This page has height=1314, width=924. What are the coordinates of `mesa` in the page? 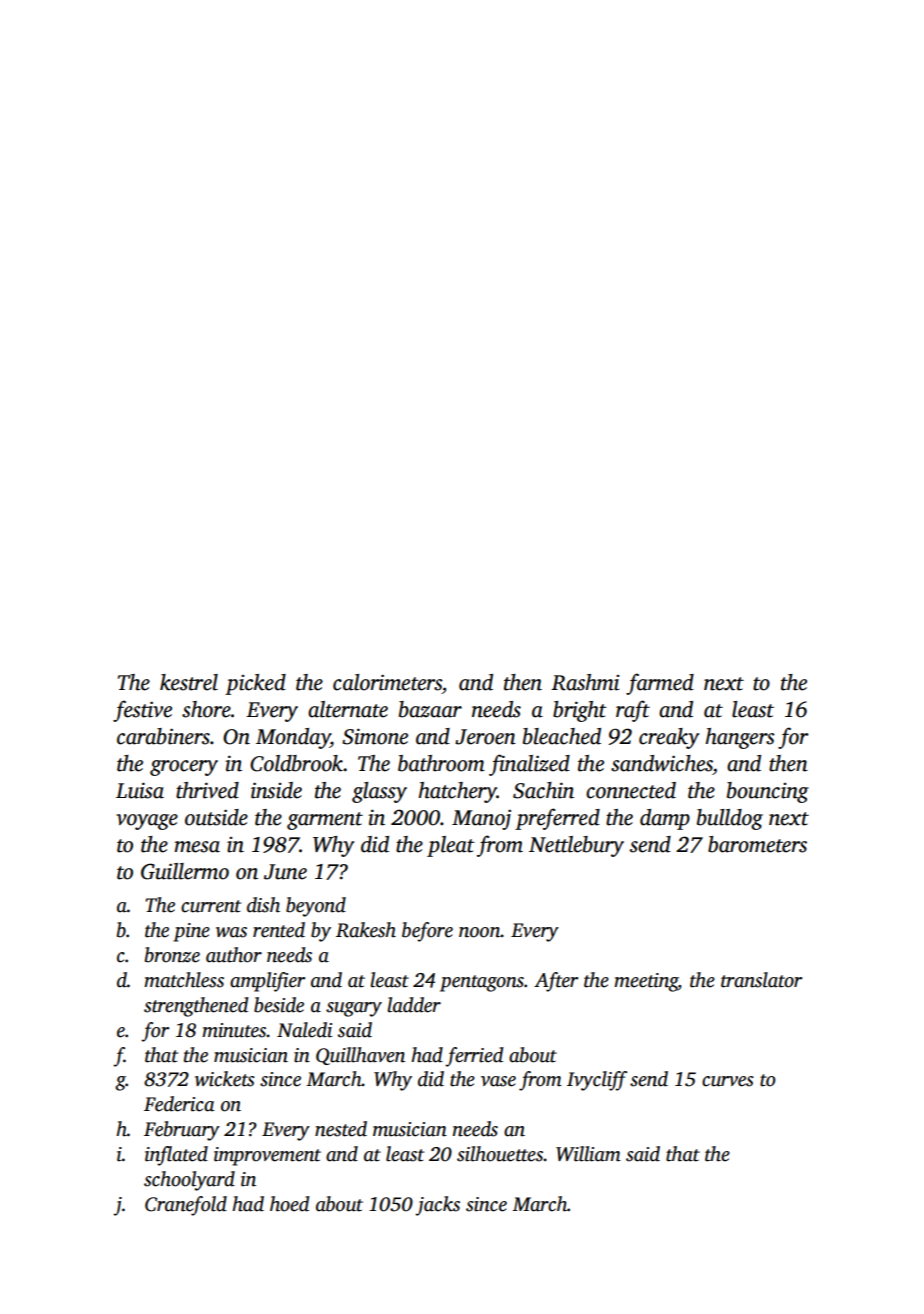 It's located at (197, 847).
